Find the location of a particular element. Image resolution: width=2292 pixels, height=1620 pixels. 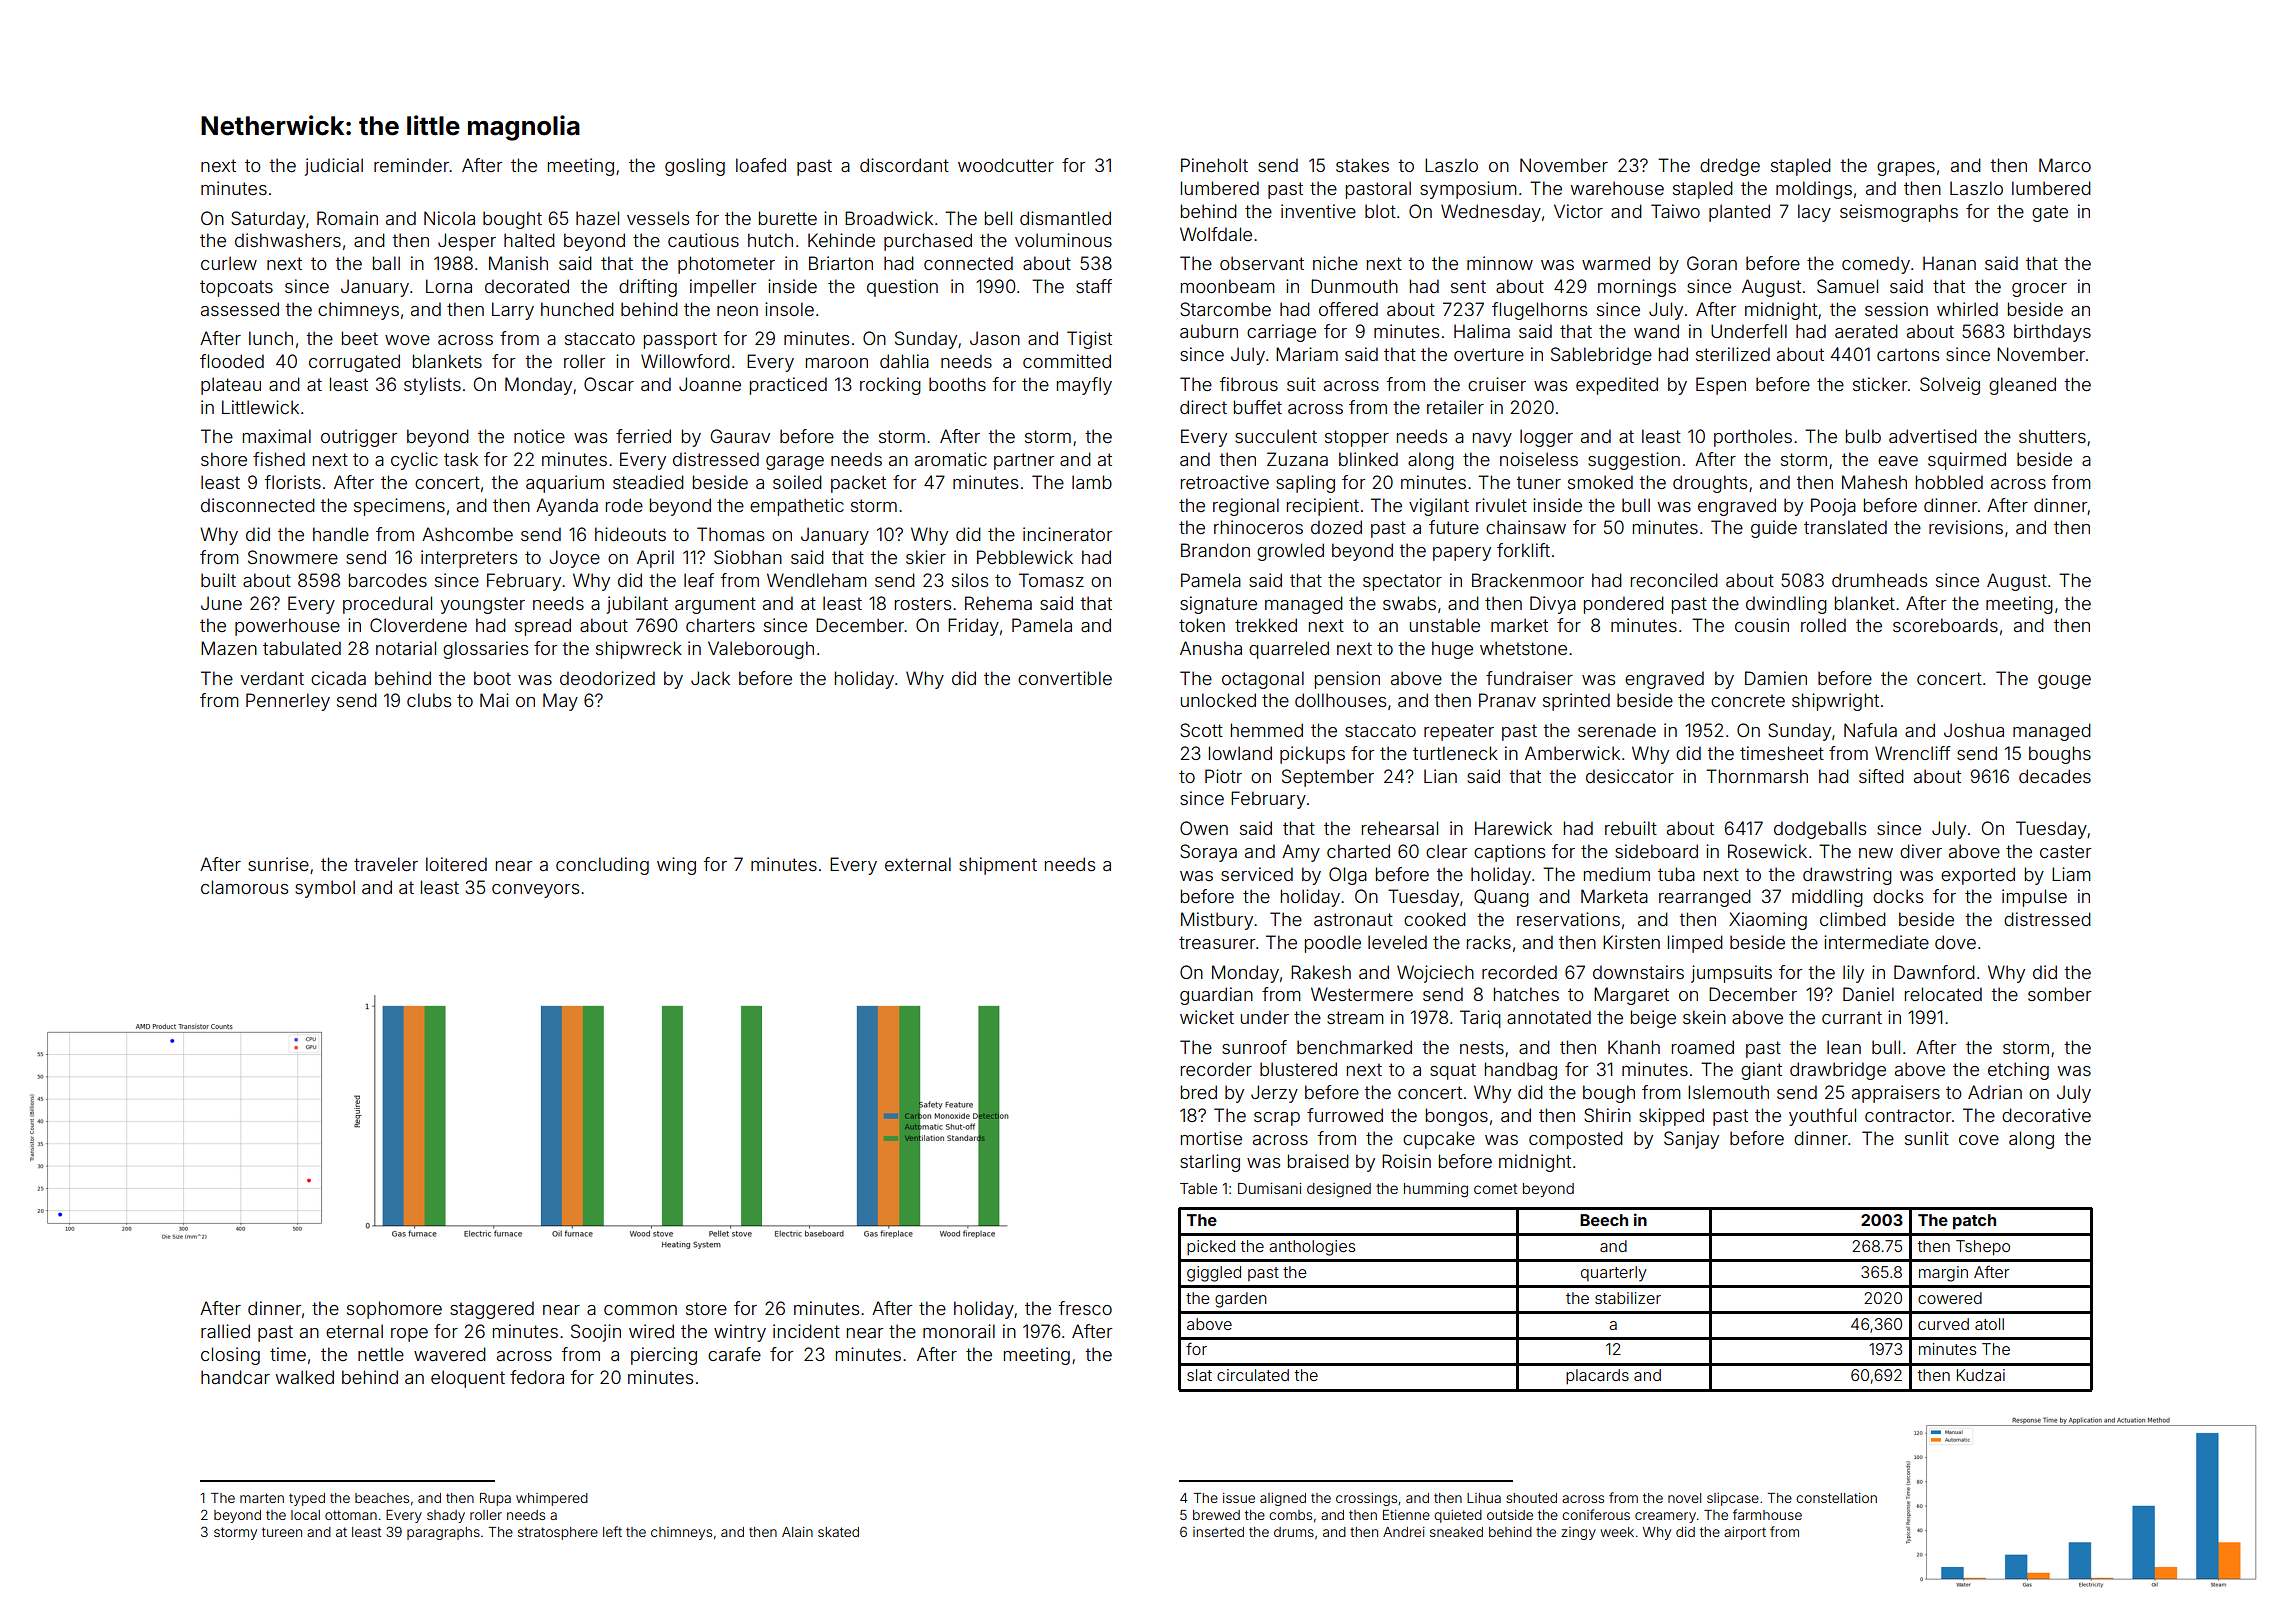

whimpered is located at coordinates (552, 1499).
